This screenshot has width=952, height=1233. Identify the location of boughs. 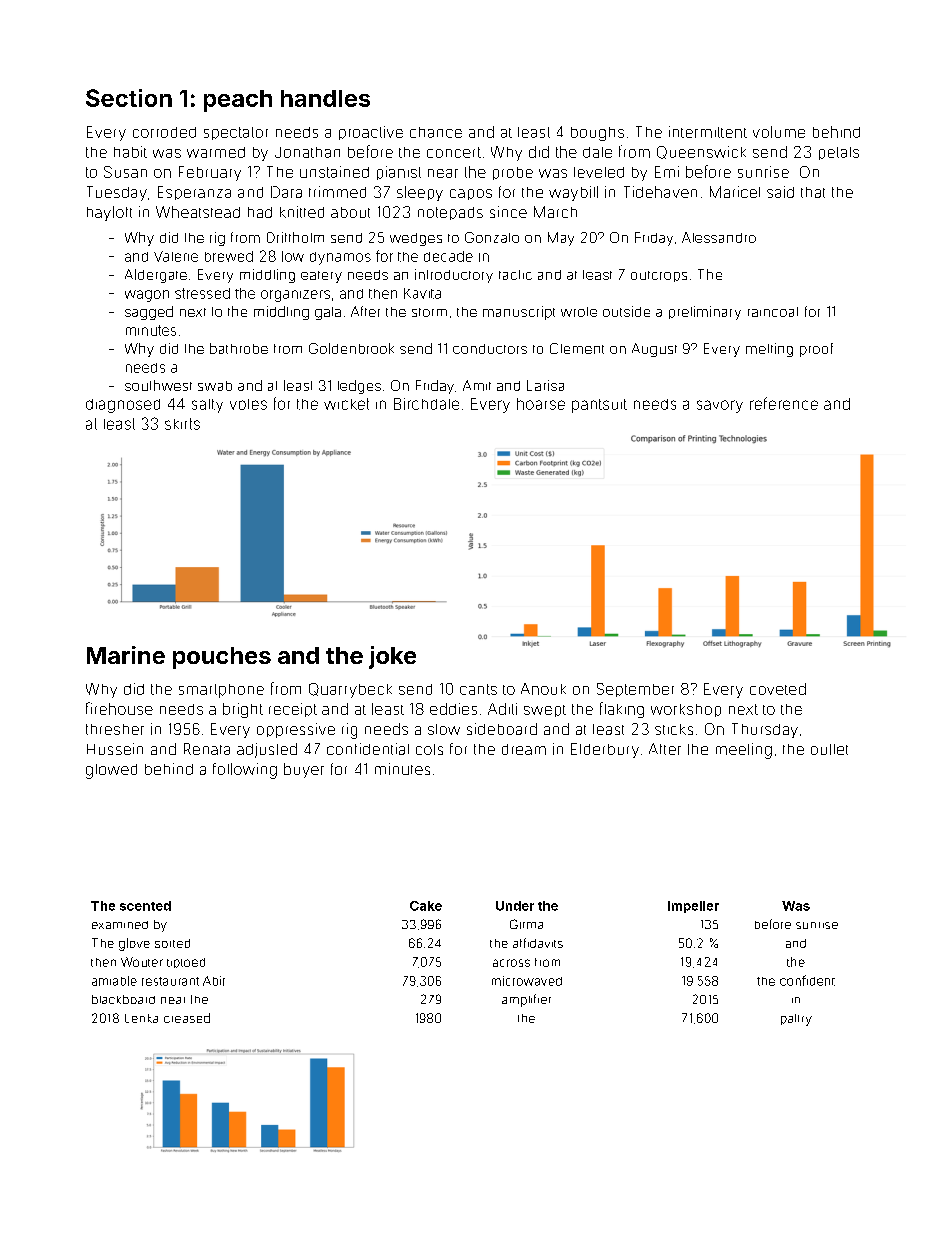
(597, 134).
